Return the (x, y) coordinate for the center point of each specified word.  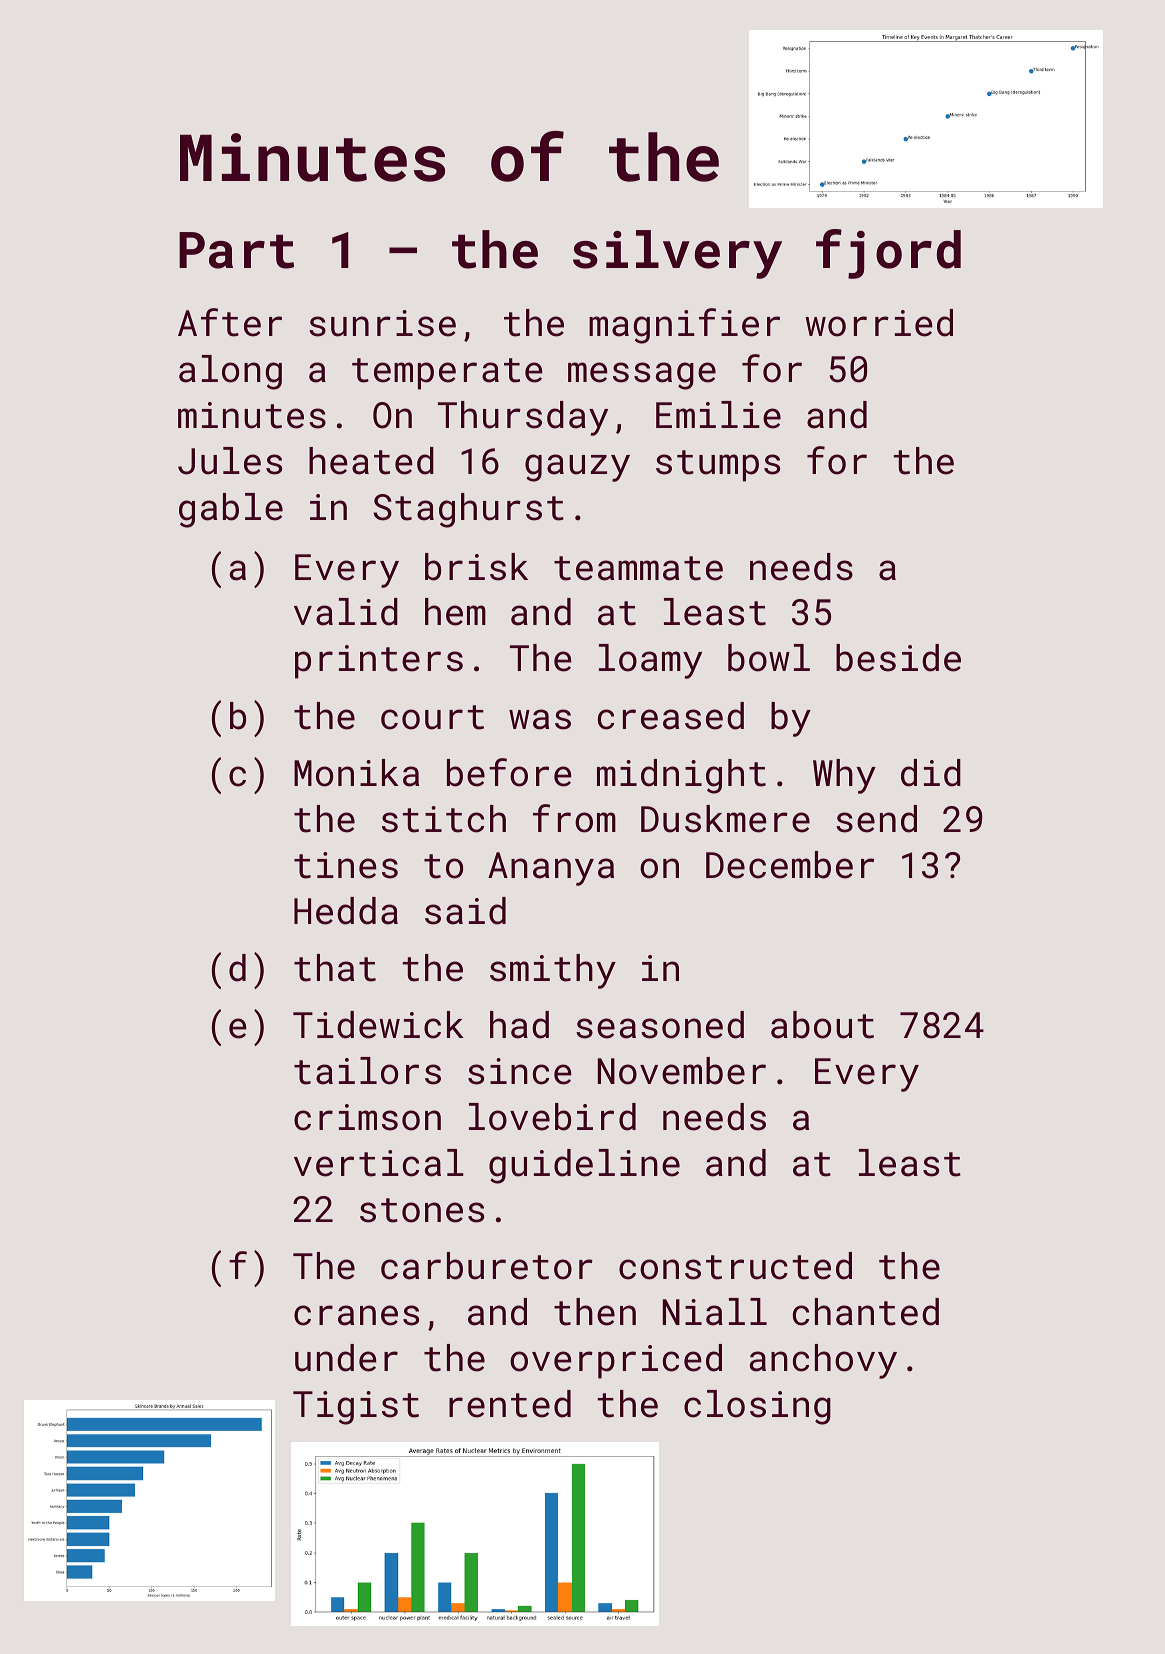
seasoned (660, 1025)
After (230, 322)
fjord (888, 254)
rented (510, 1404)
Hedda (346, 911)
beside (898, 658)
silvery (677, 254)
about (822, 1025)
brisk (476, 567)
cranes (356, 1315)
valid (346, 612)
